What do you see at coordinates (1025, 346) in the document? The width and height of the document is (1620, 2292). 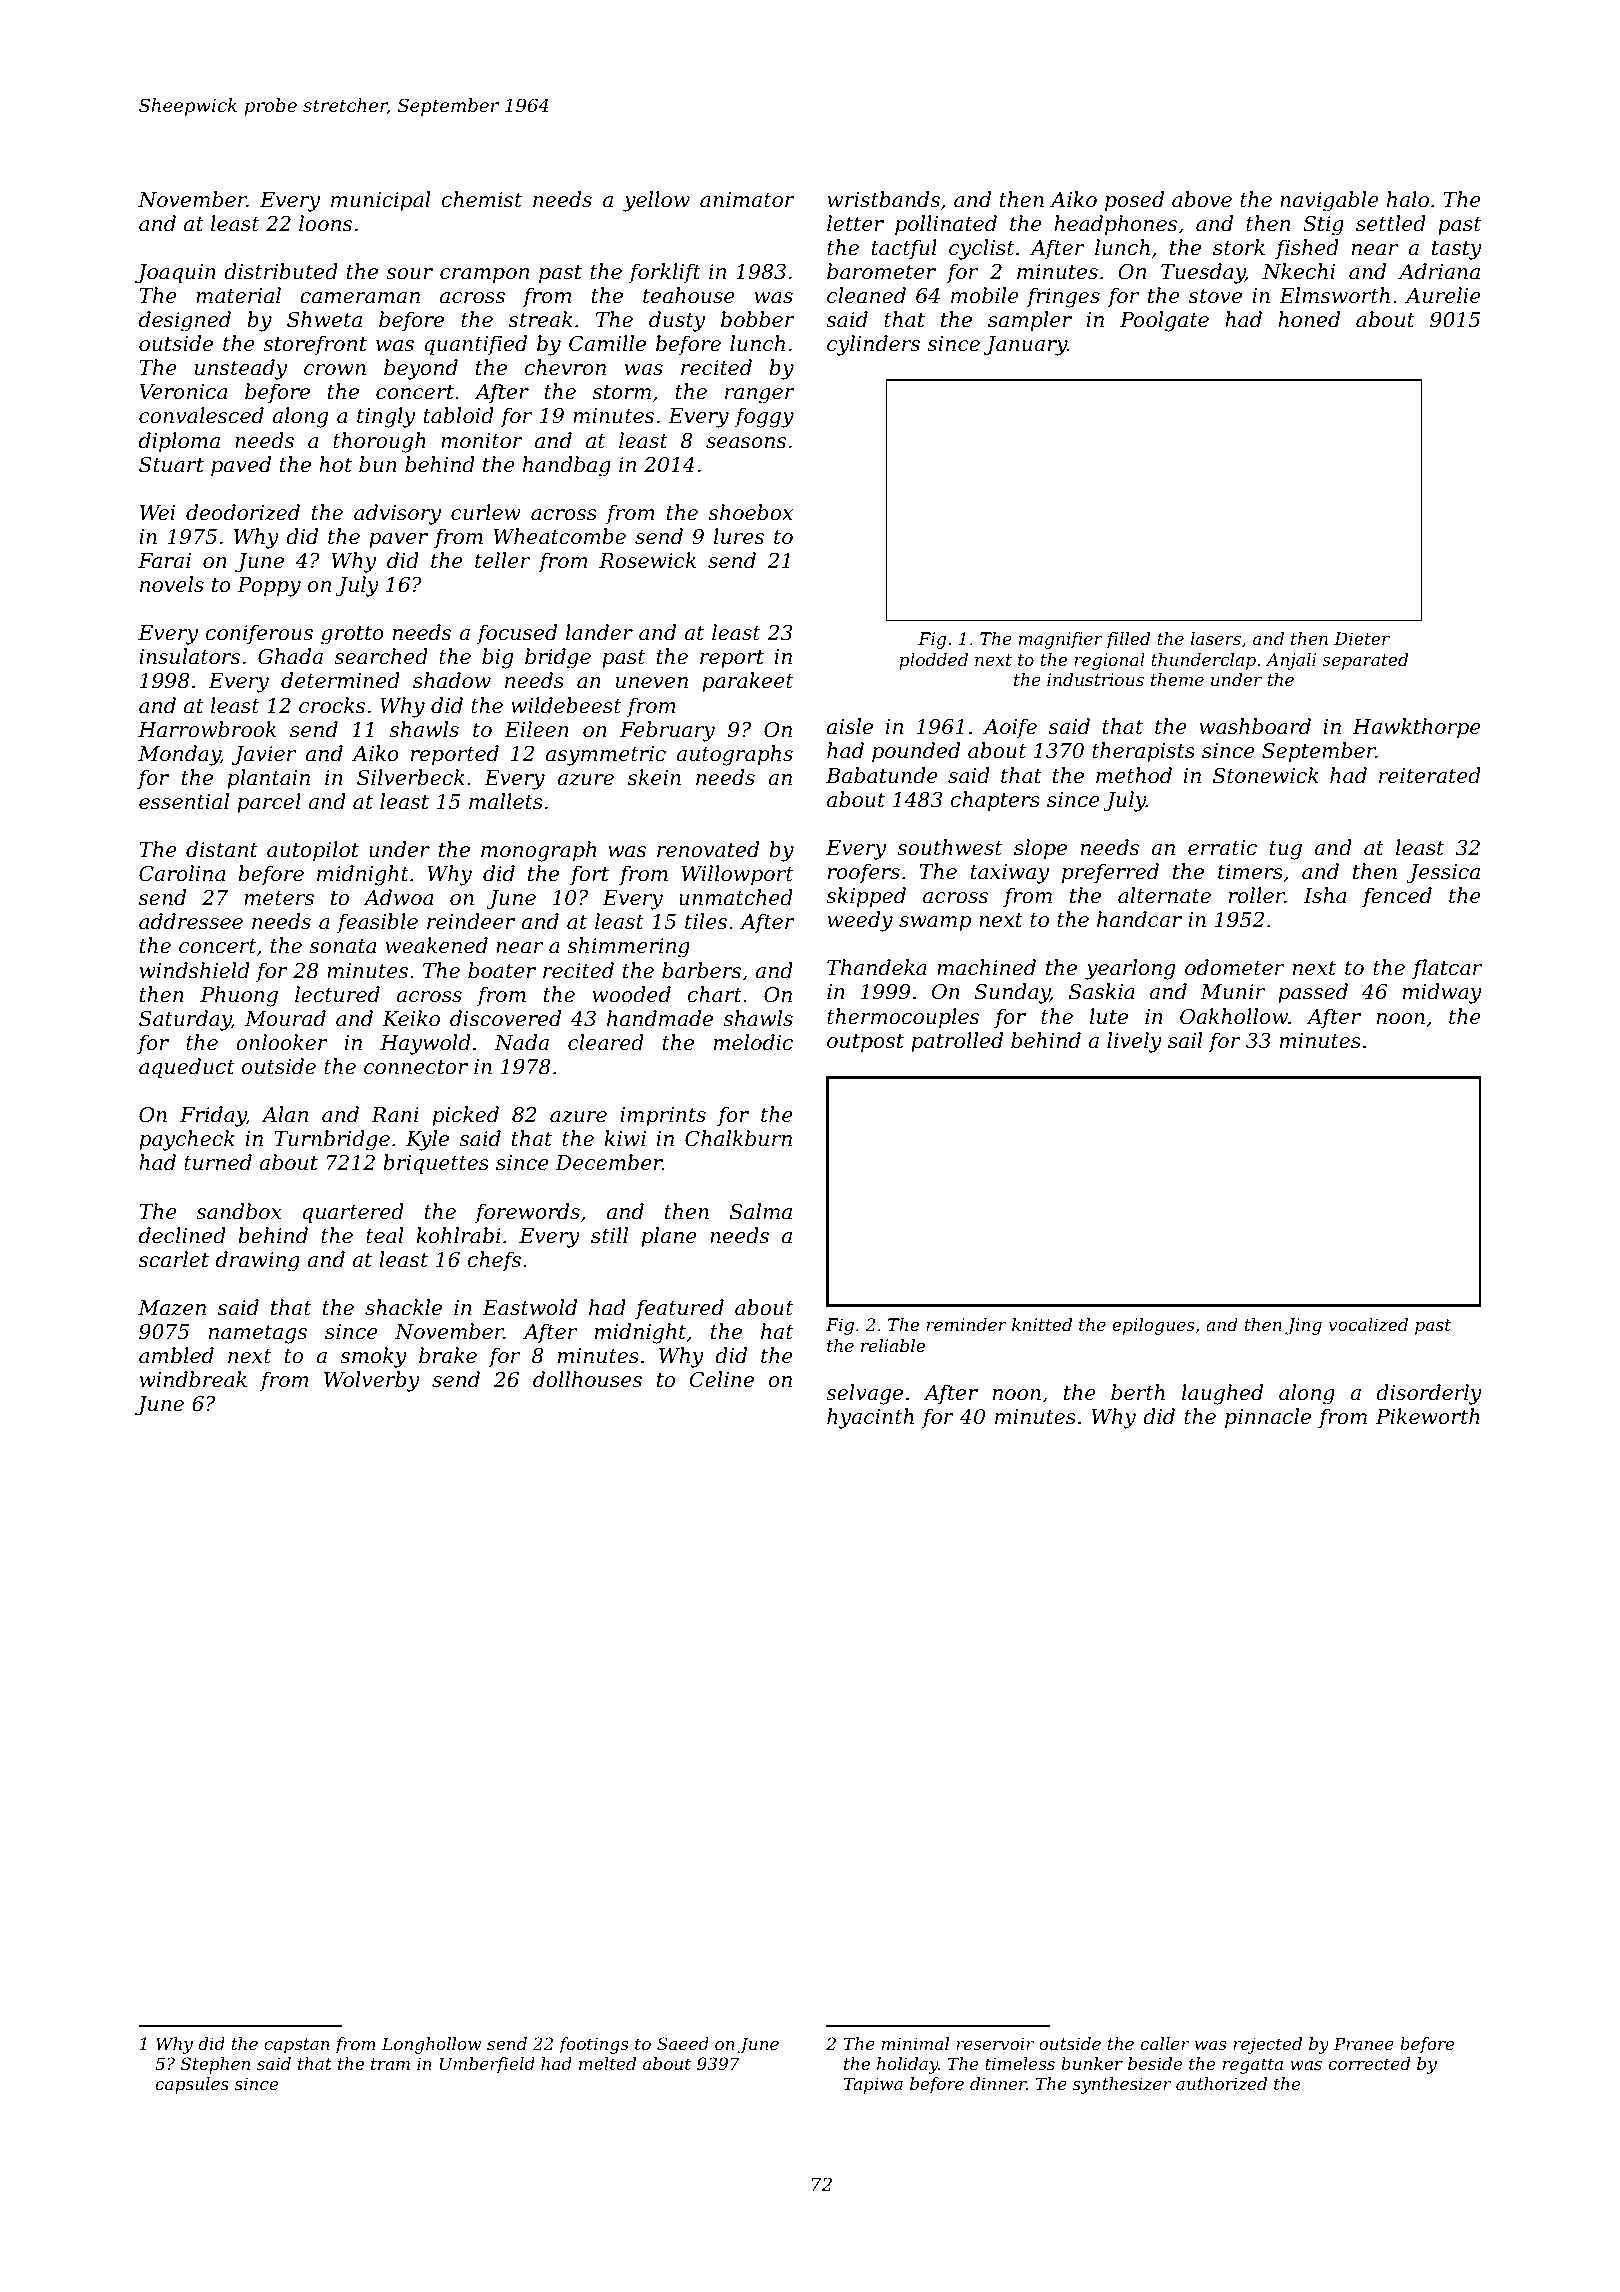 I see `January` at bounding box center [1025, 346].
